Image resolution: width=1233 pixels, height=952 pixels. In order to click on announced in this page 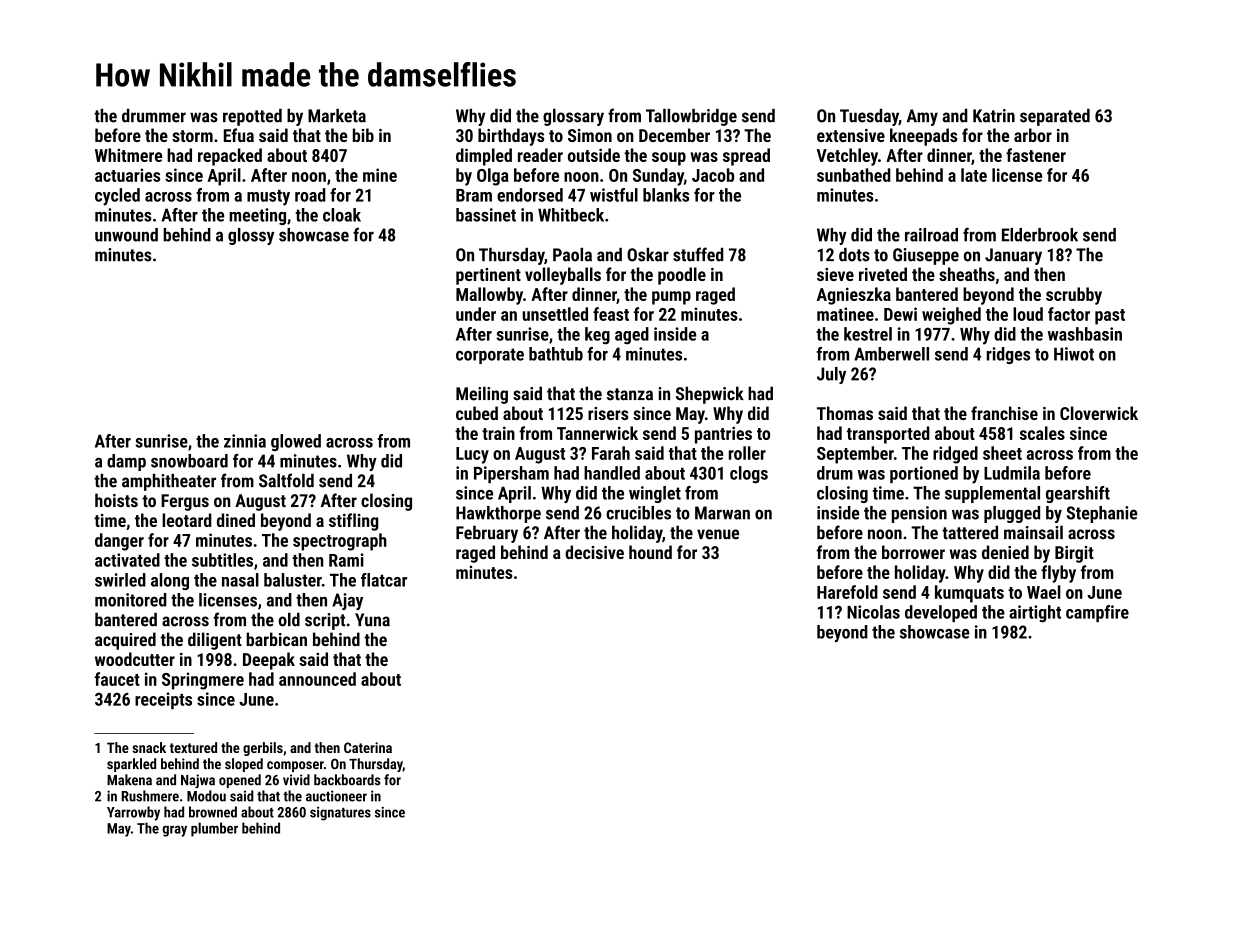, I will do `click(317, 679)`.
